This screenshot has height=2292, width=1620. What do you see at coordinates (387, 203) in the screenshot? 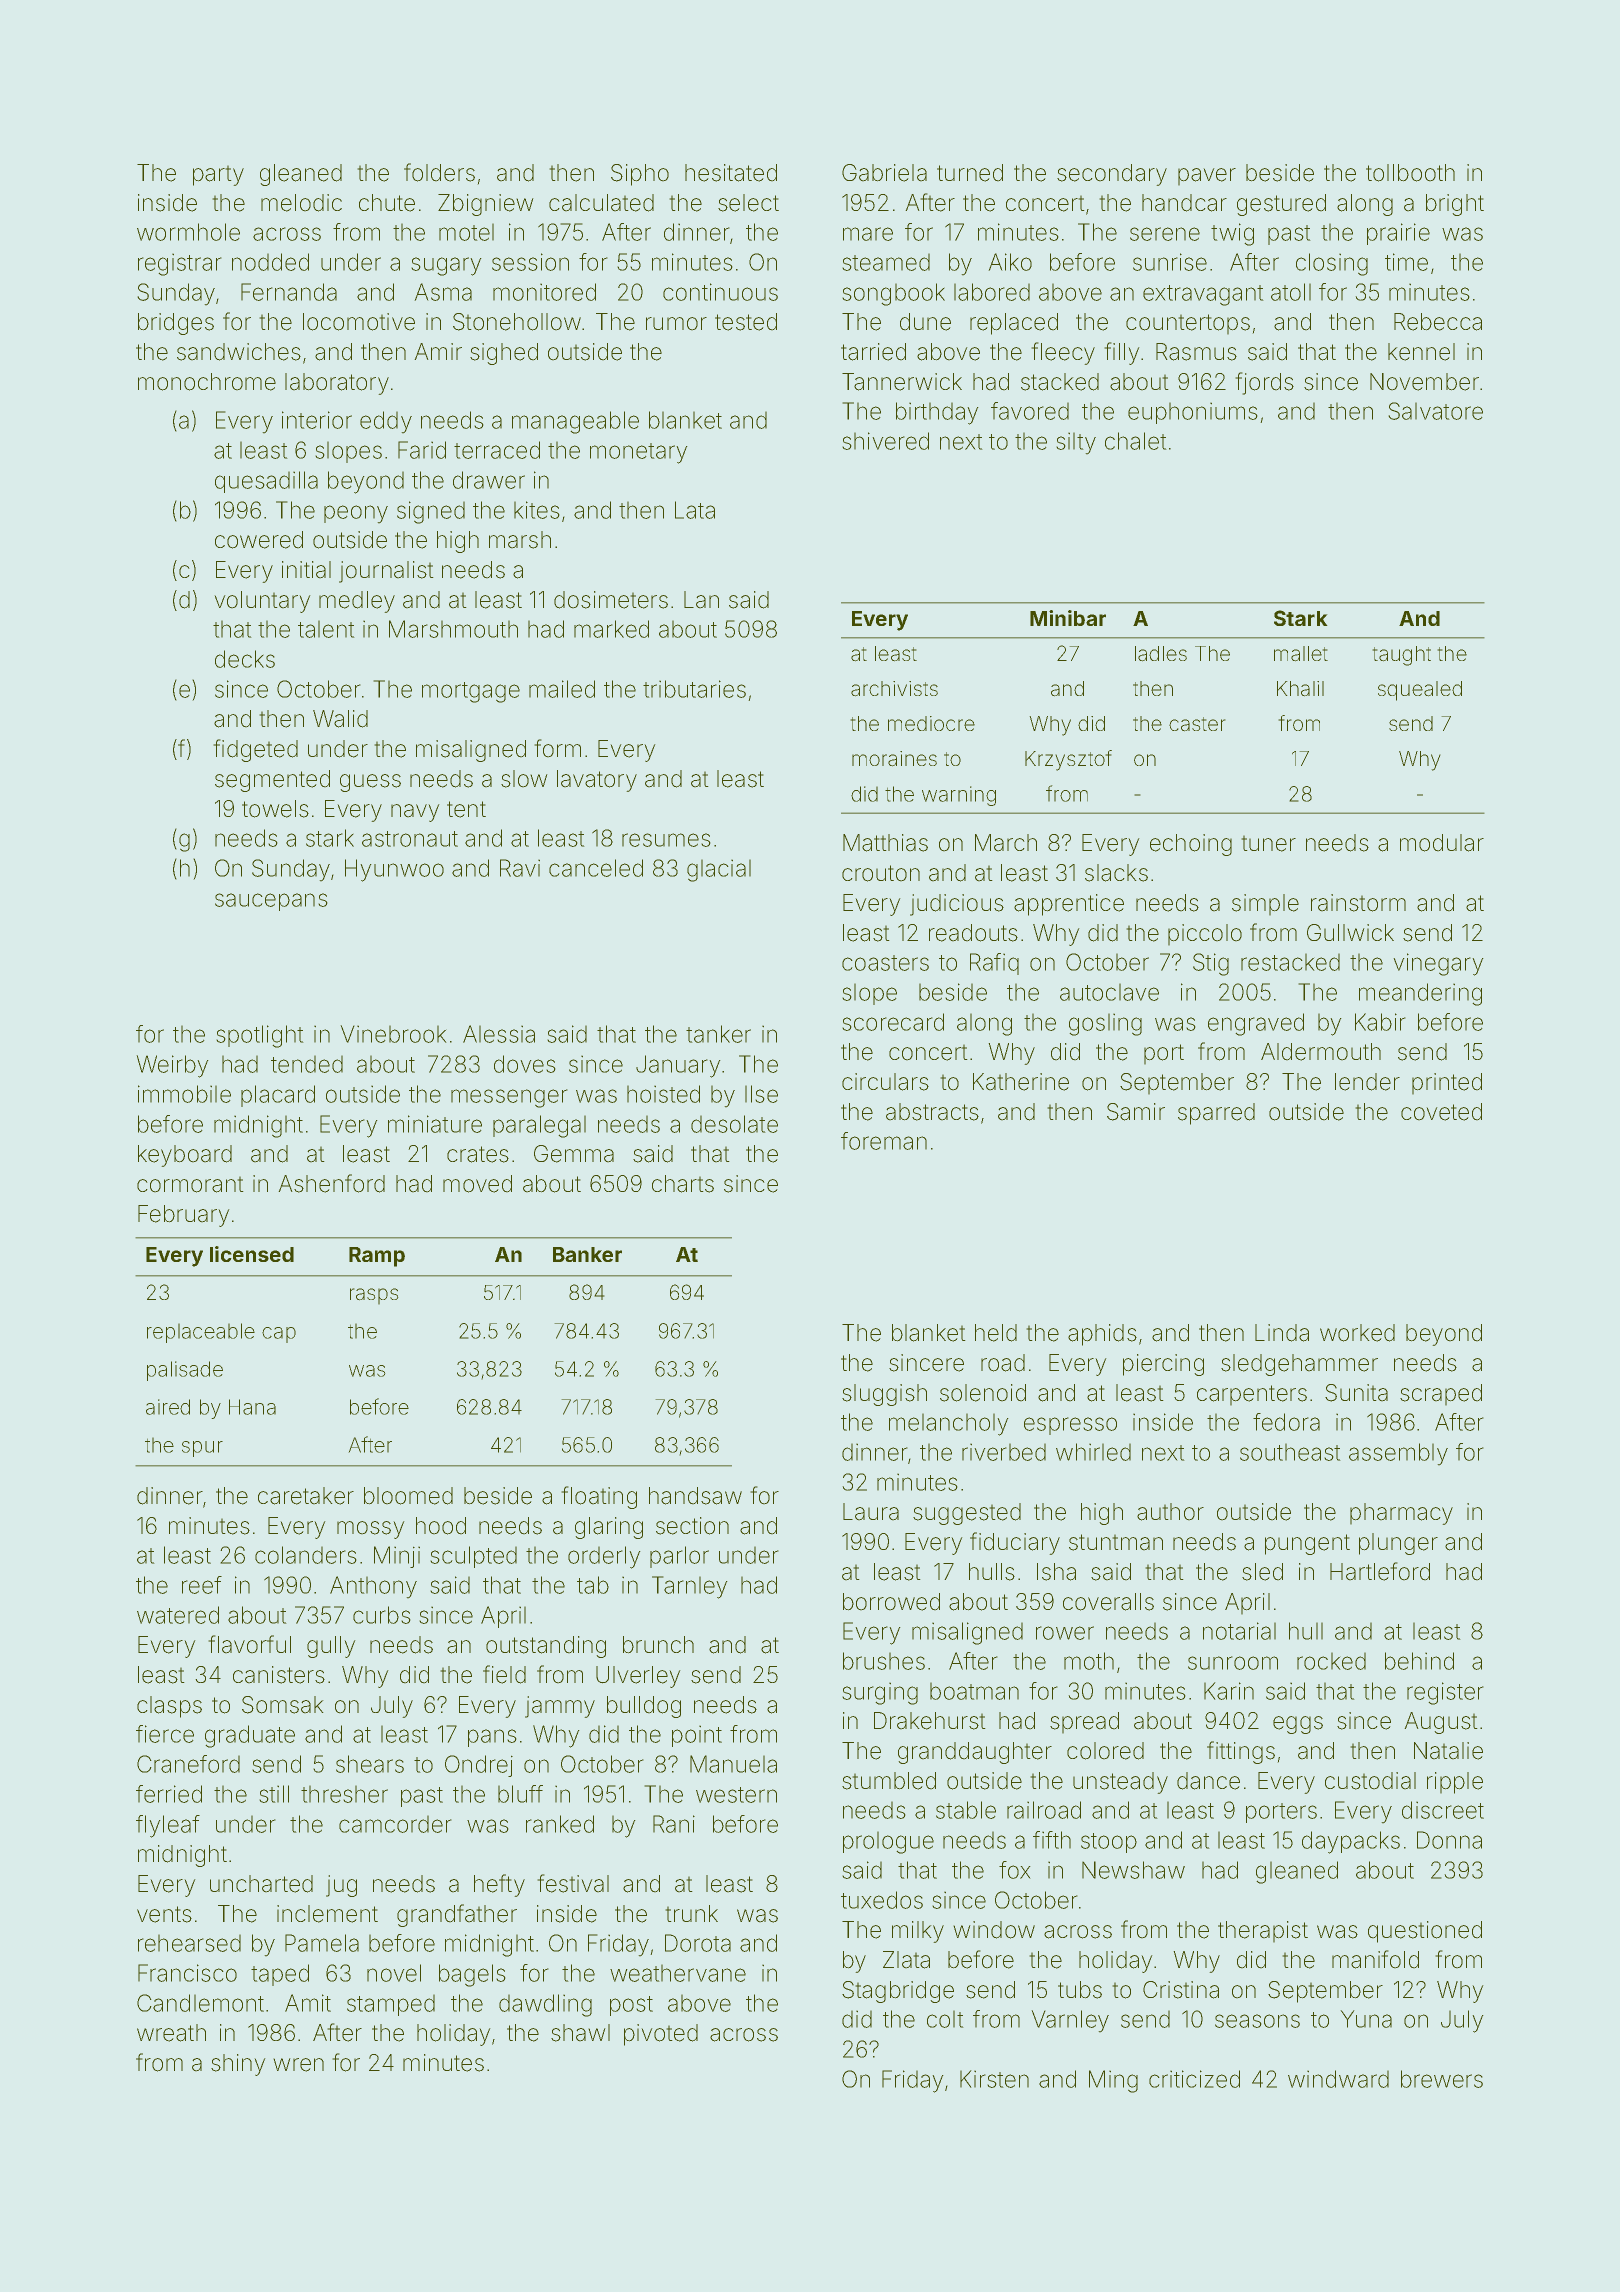
I see `chute` at bounding box center [387, 203].
